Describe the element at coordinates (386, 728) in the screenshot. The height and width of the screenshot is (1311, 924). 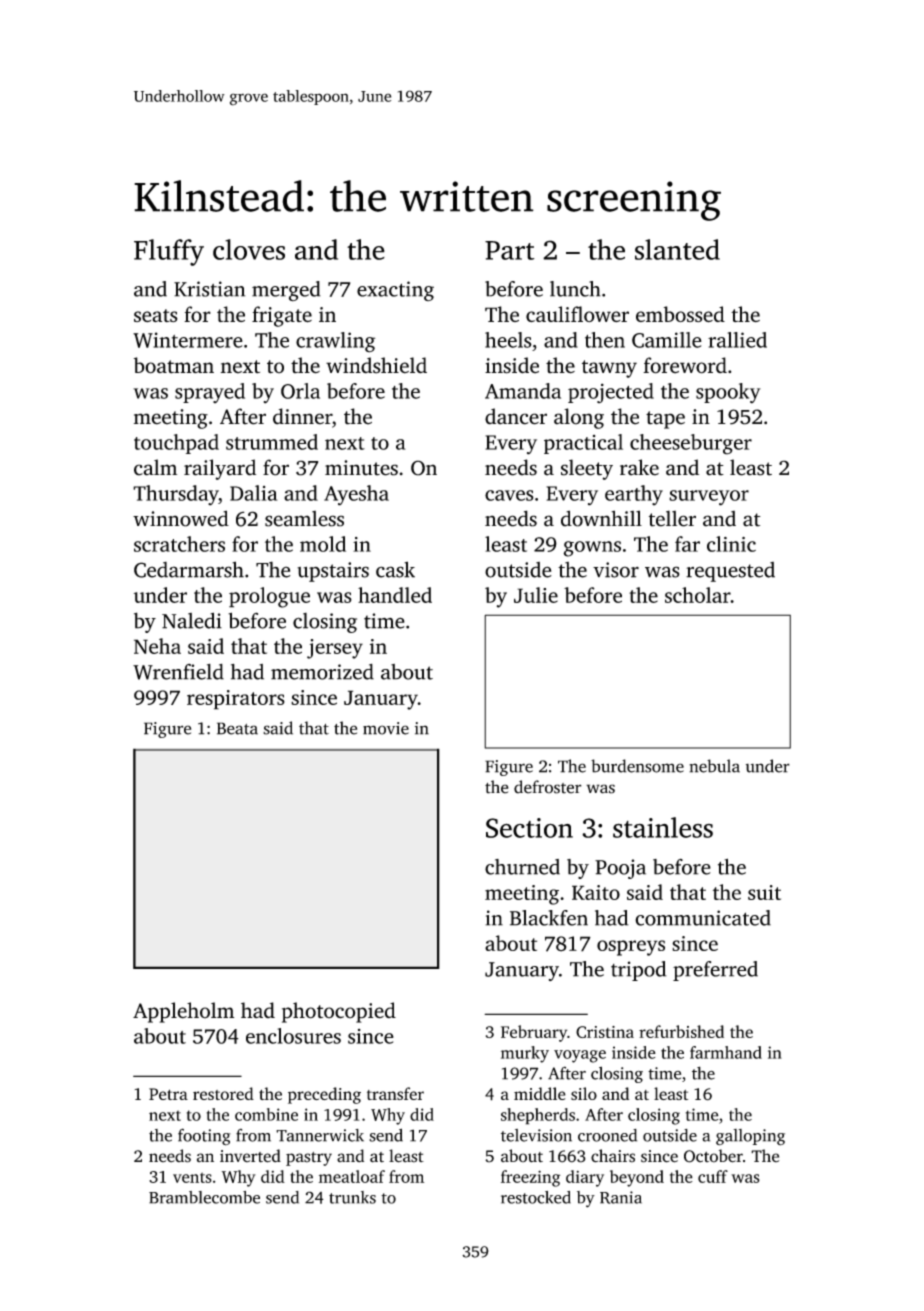
I see `movie` at that location.
